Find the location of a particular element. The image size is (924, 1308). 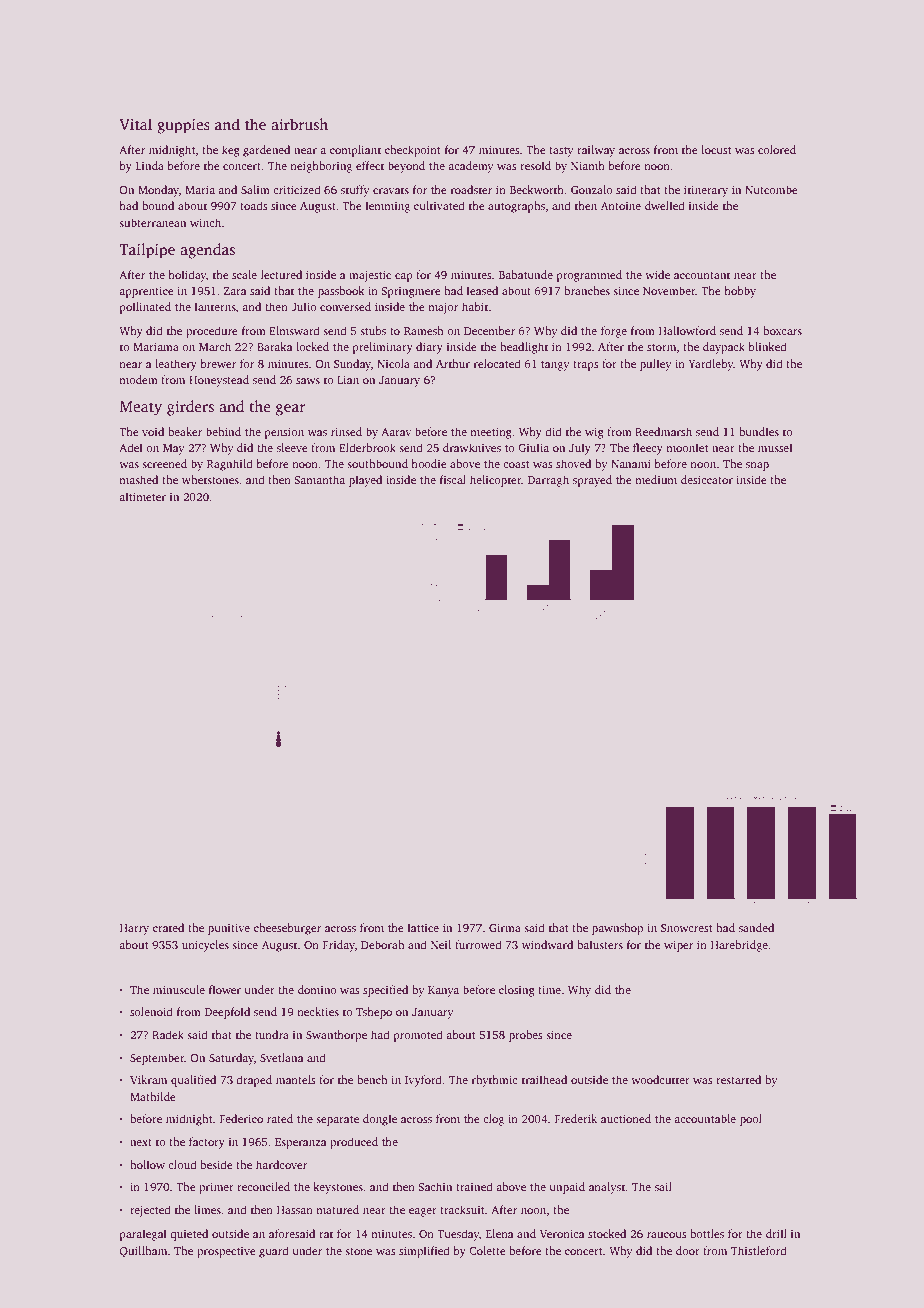

simplified is located at coordinates (424, 1252).
